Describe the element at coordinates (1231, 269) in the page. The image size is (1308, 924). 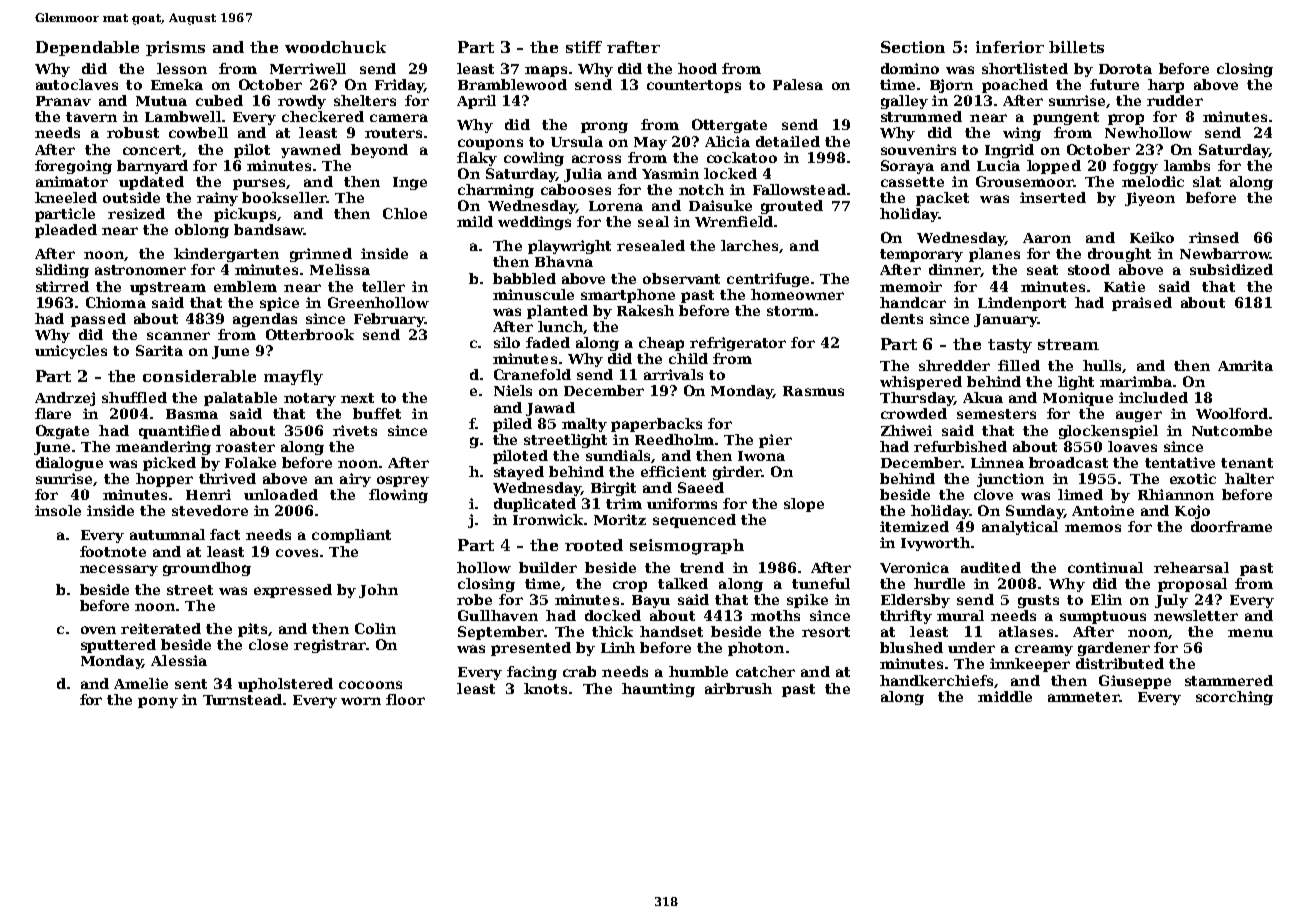
I see `subsidized` at that location.
